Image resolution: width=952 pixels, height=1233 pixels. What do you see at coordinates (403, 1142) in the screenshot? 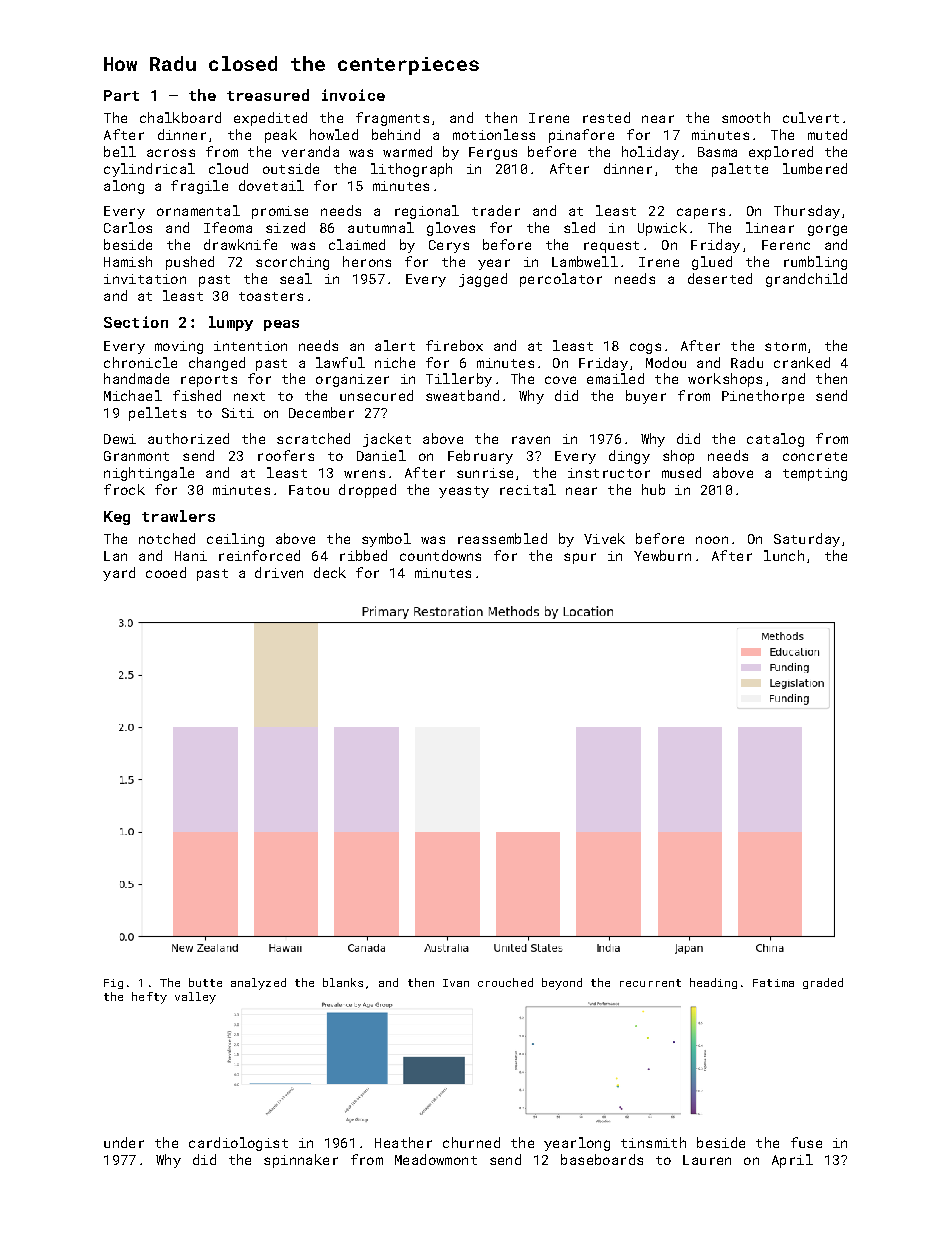
I see `Heather` at bounding box center [403, 1142].
